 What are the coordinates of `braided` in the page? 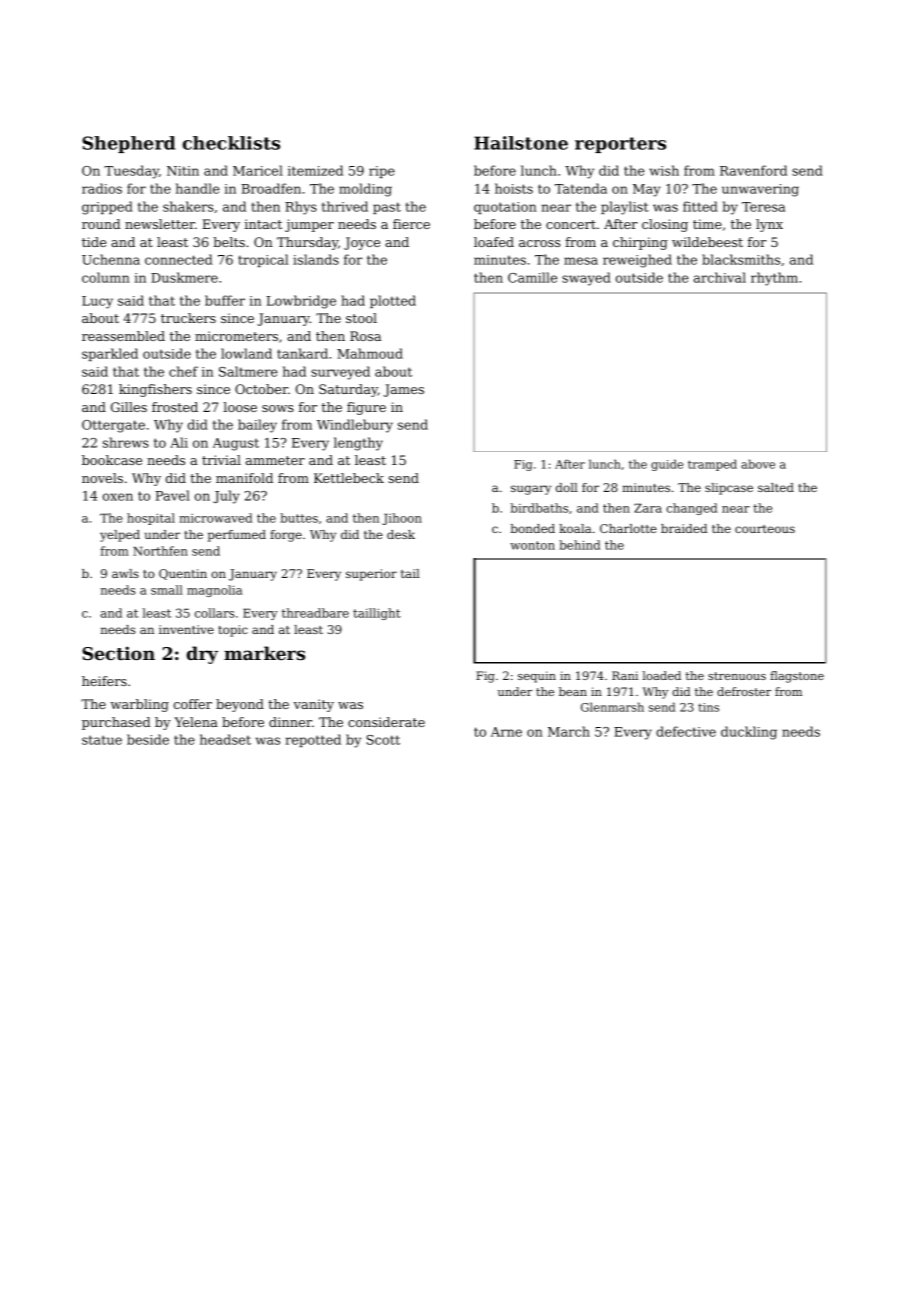 It's located at (684, 528).
